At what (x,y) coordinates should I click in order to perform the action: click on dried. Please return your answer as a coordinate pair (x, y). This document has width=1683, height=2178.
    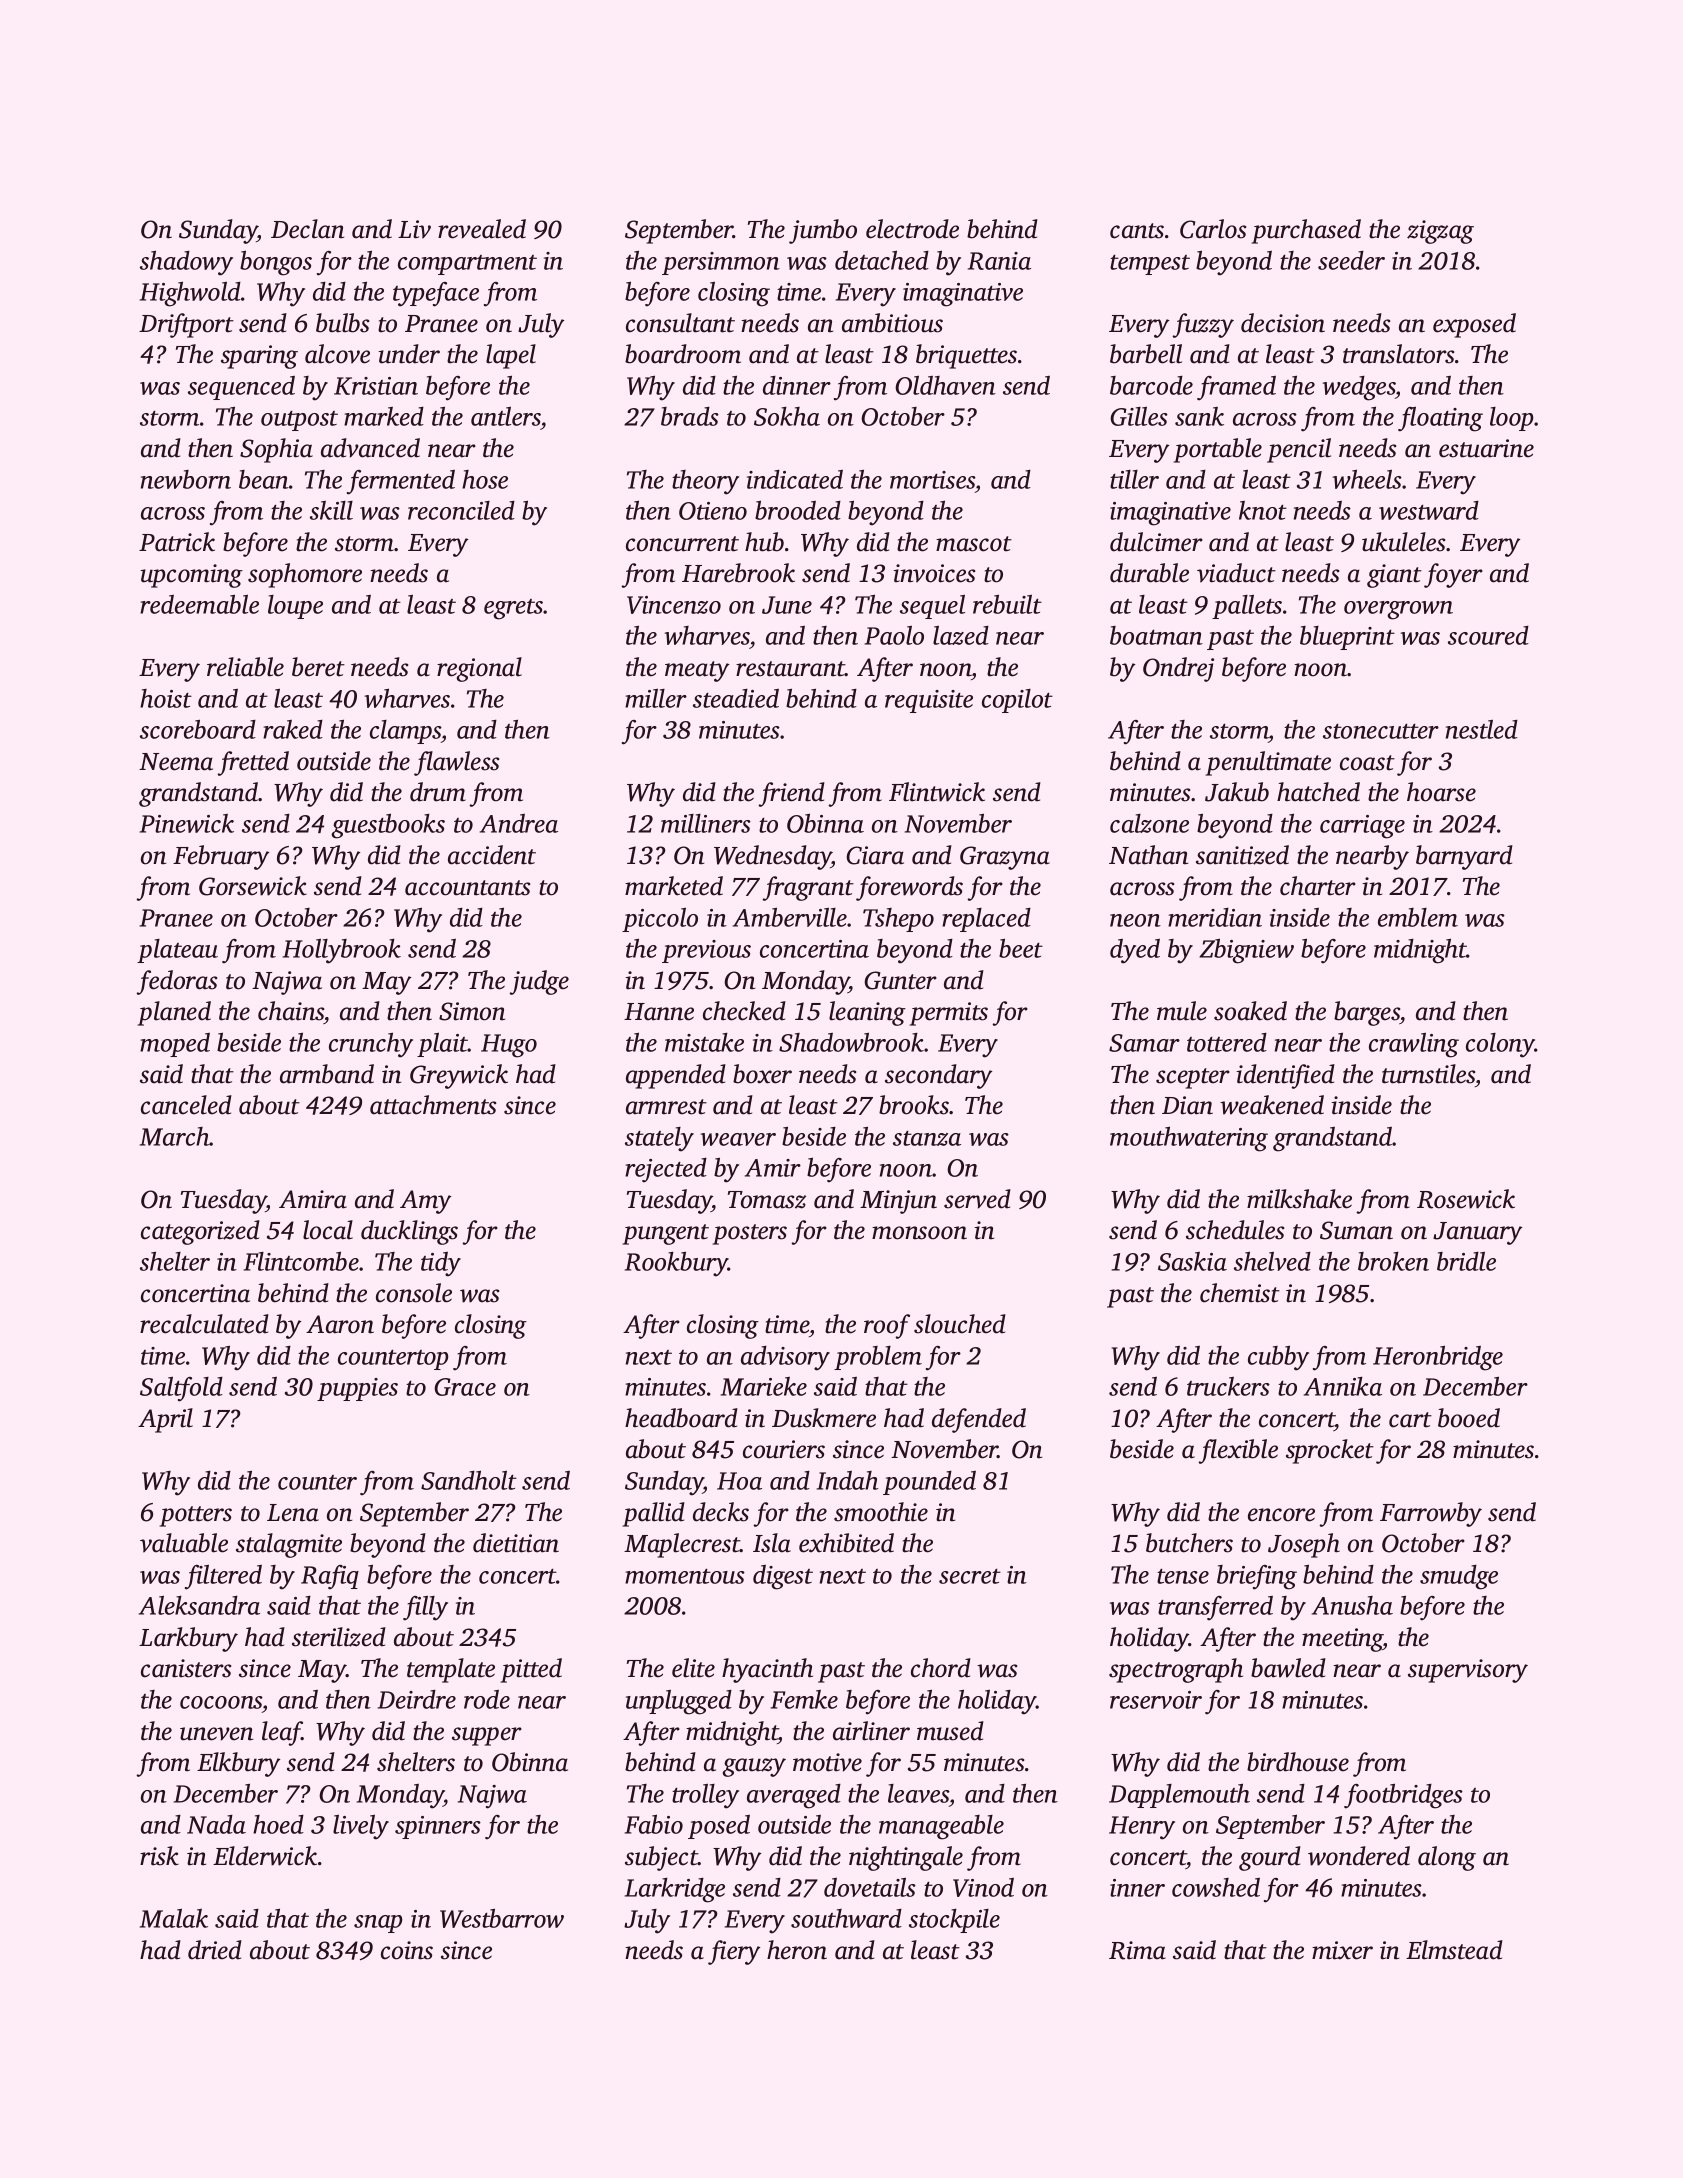
    Looking at the image, I should click on (215, 1950).
